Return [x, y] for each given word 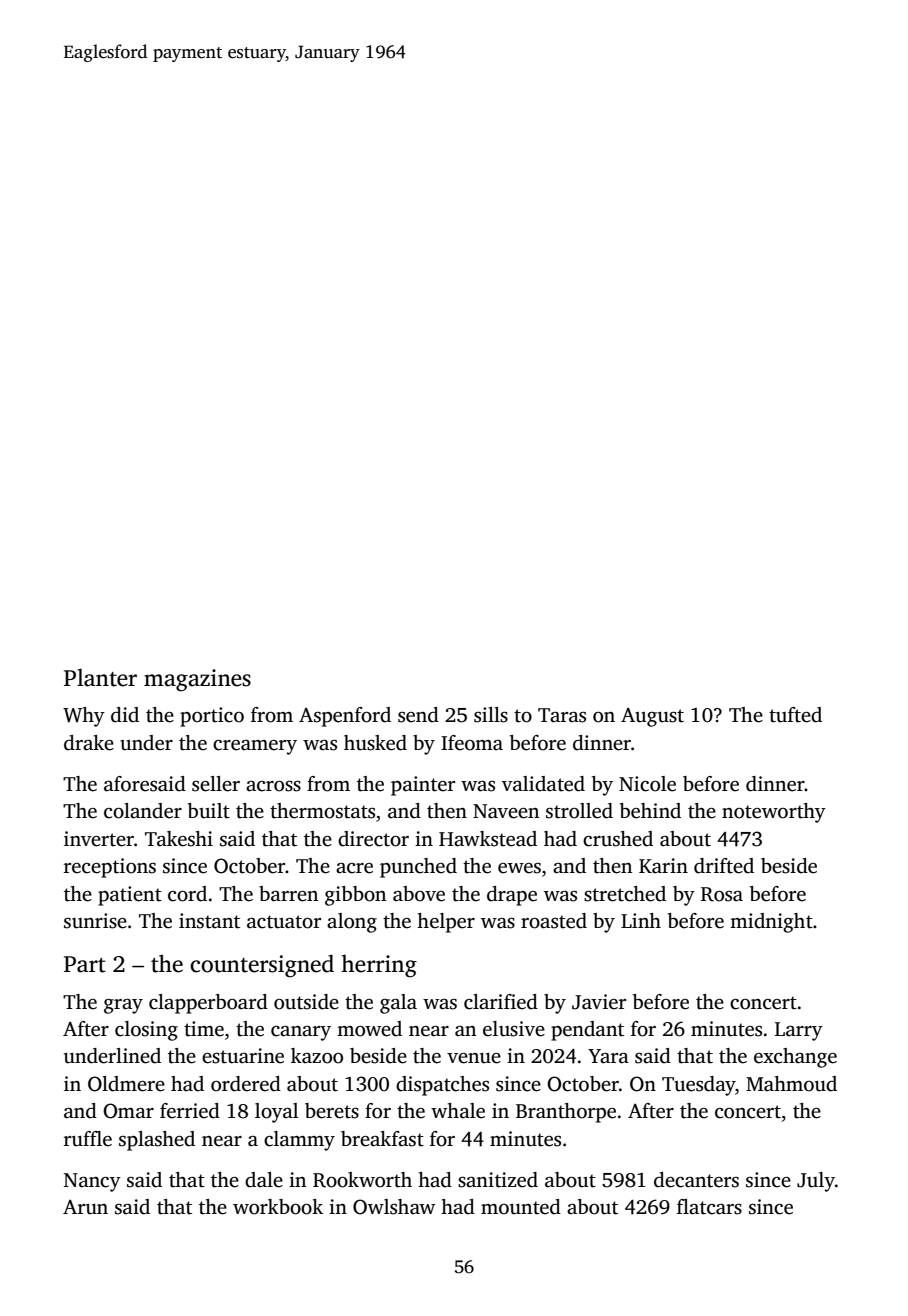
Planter [100, 677]
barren [288, 894]
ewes [519, 868]
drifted [724, 866]
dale [264, 1180]
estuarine [243, 1056]
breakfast [382, 1139]
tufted [795, 715]
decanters [696, 1180]
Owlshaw [394, 1207]
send [418, 715]
